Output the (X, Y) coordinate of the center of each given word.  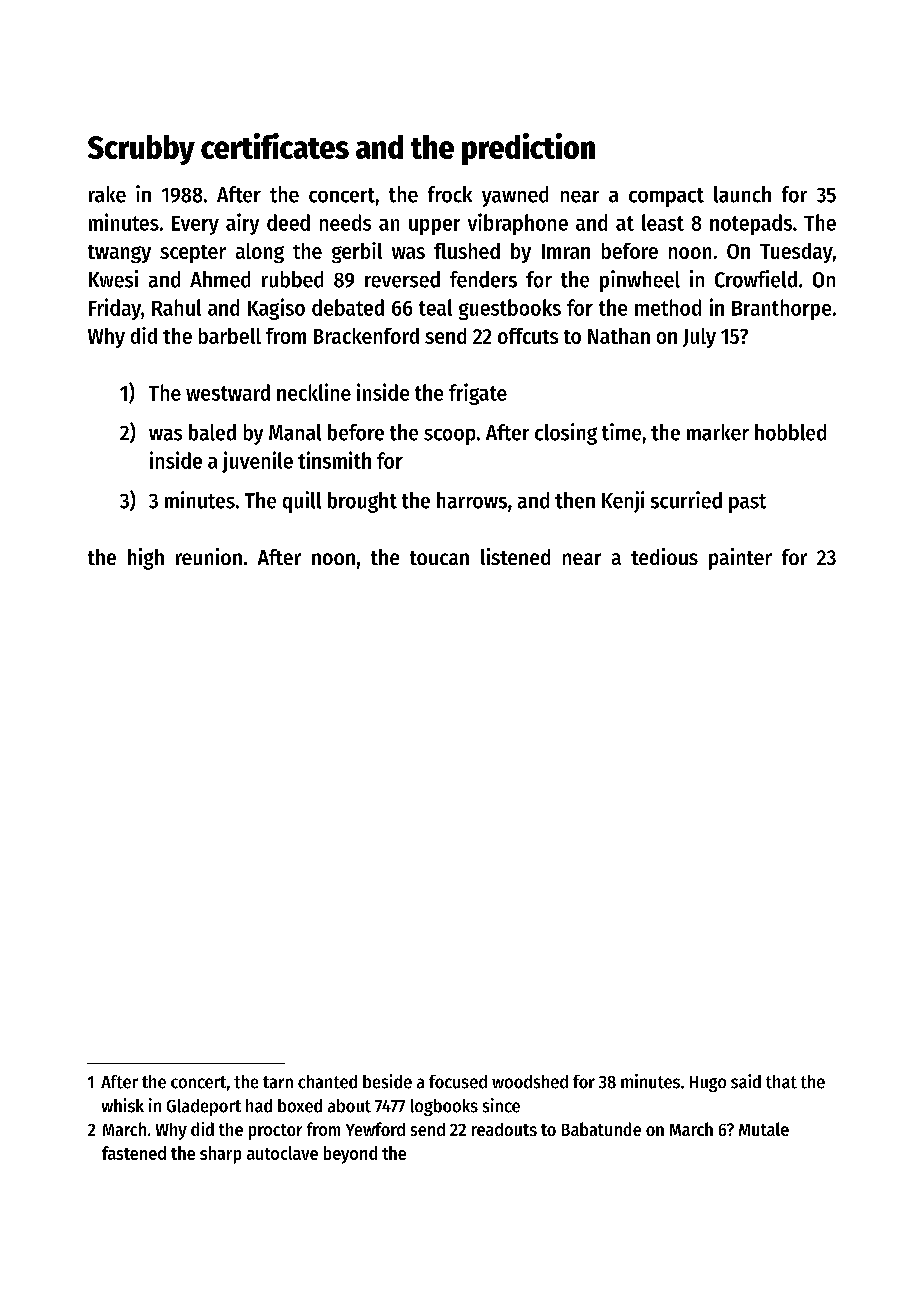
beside (387, 1081)
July (699, 338)
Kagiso (276, 309)
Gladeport (204, 1107)
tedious (664, 556)
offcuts (528, 336)
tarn (278, 1082)
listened (515, 556)
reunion (209, 556)
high (146, 559)
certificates (275, 146)
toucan (439, 558)
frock (450, 194)
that (781, 1082)
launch (742, 194)
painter (740, 559)
